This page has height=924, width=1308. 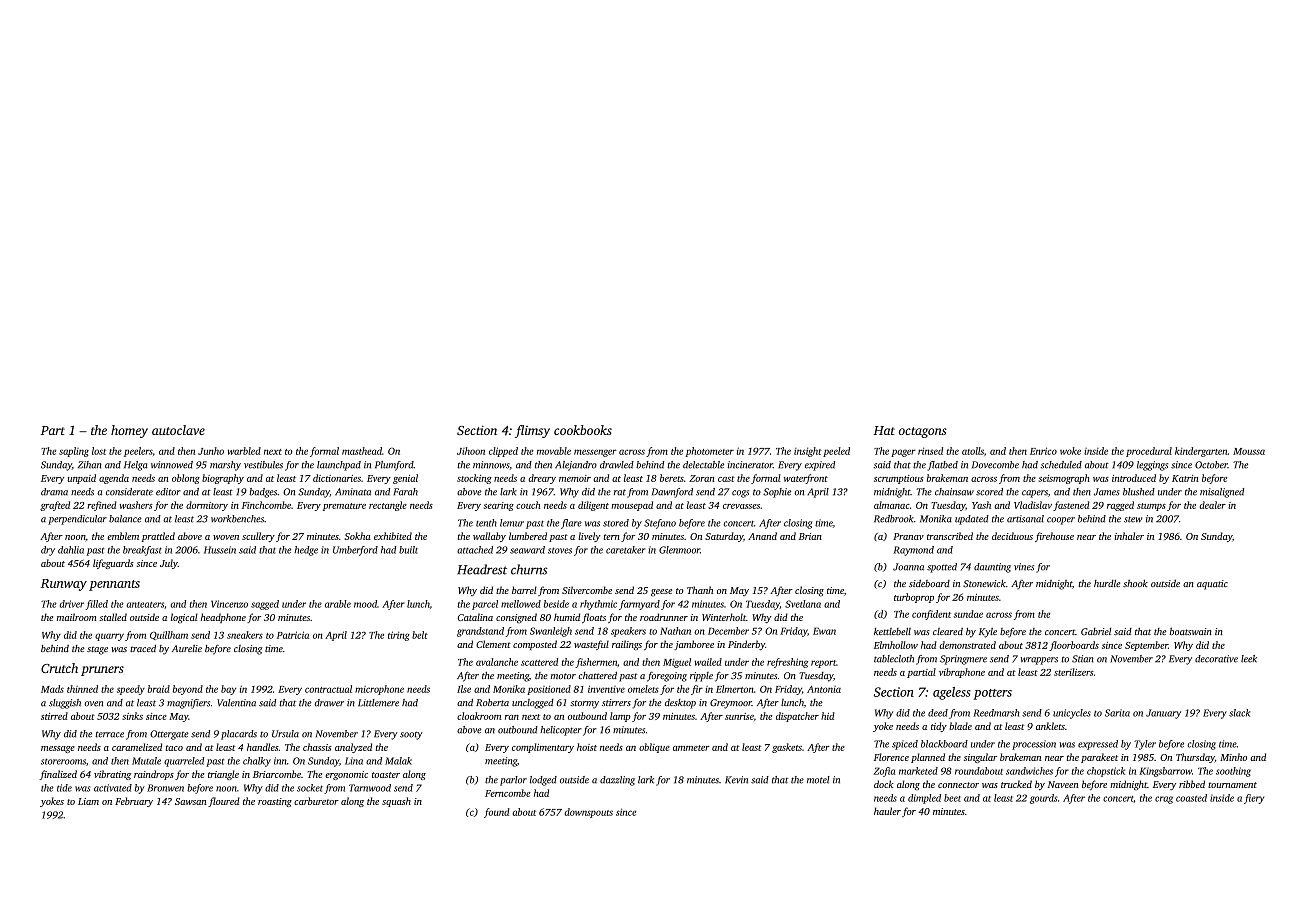 What do you see at coordinates (588, 813) in the page?
I see `downspouts` at bounding box center [588, 813].
